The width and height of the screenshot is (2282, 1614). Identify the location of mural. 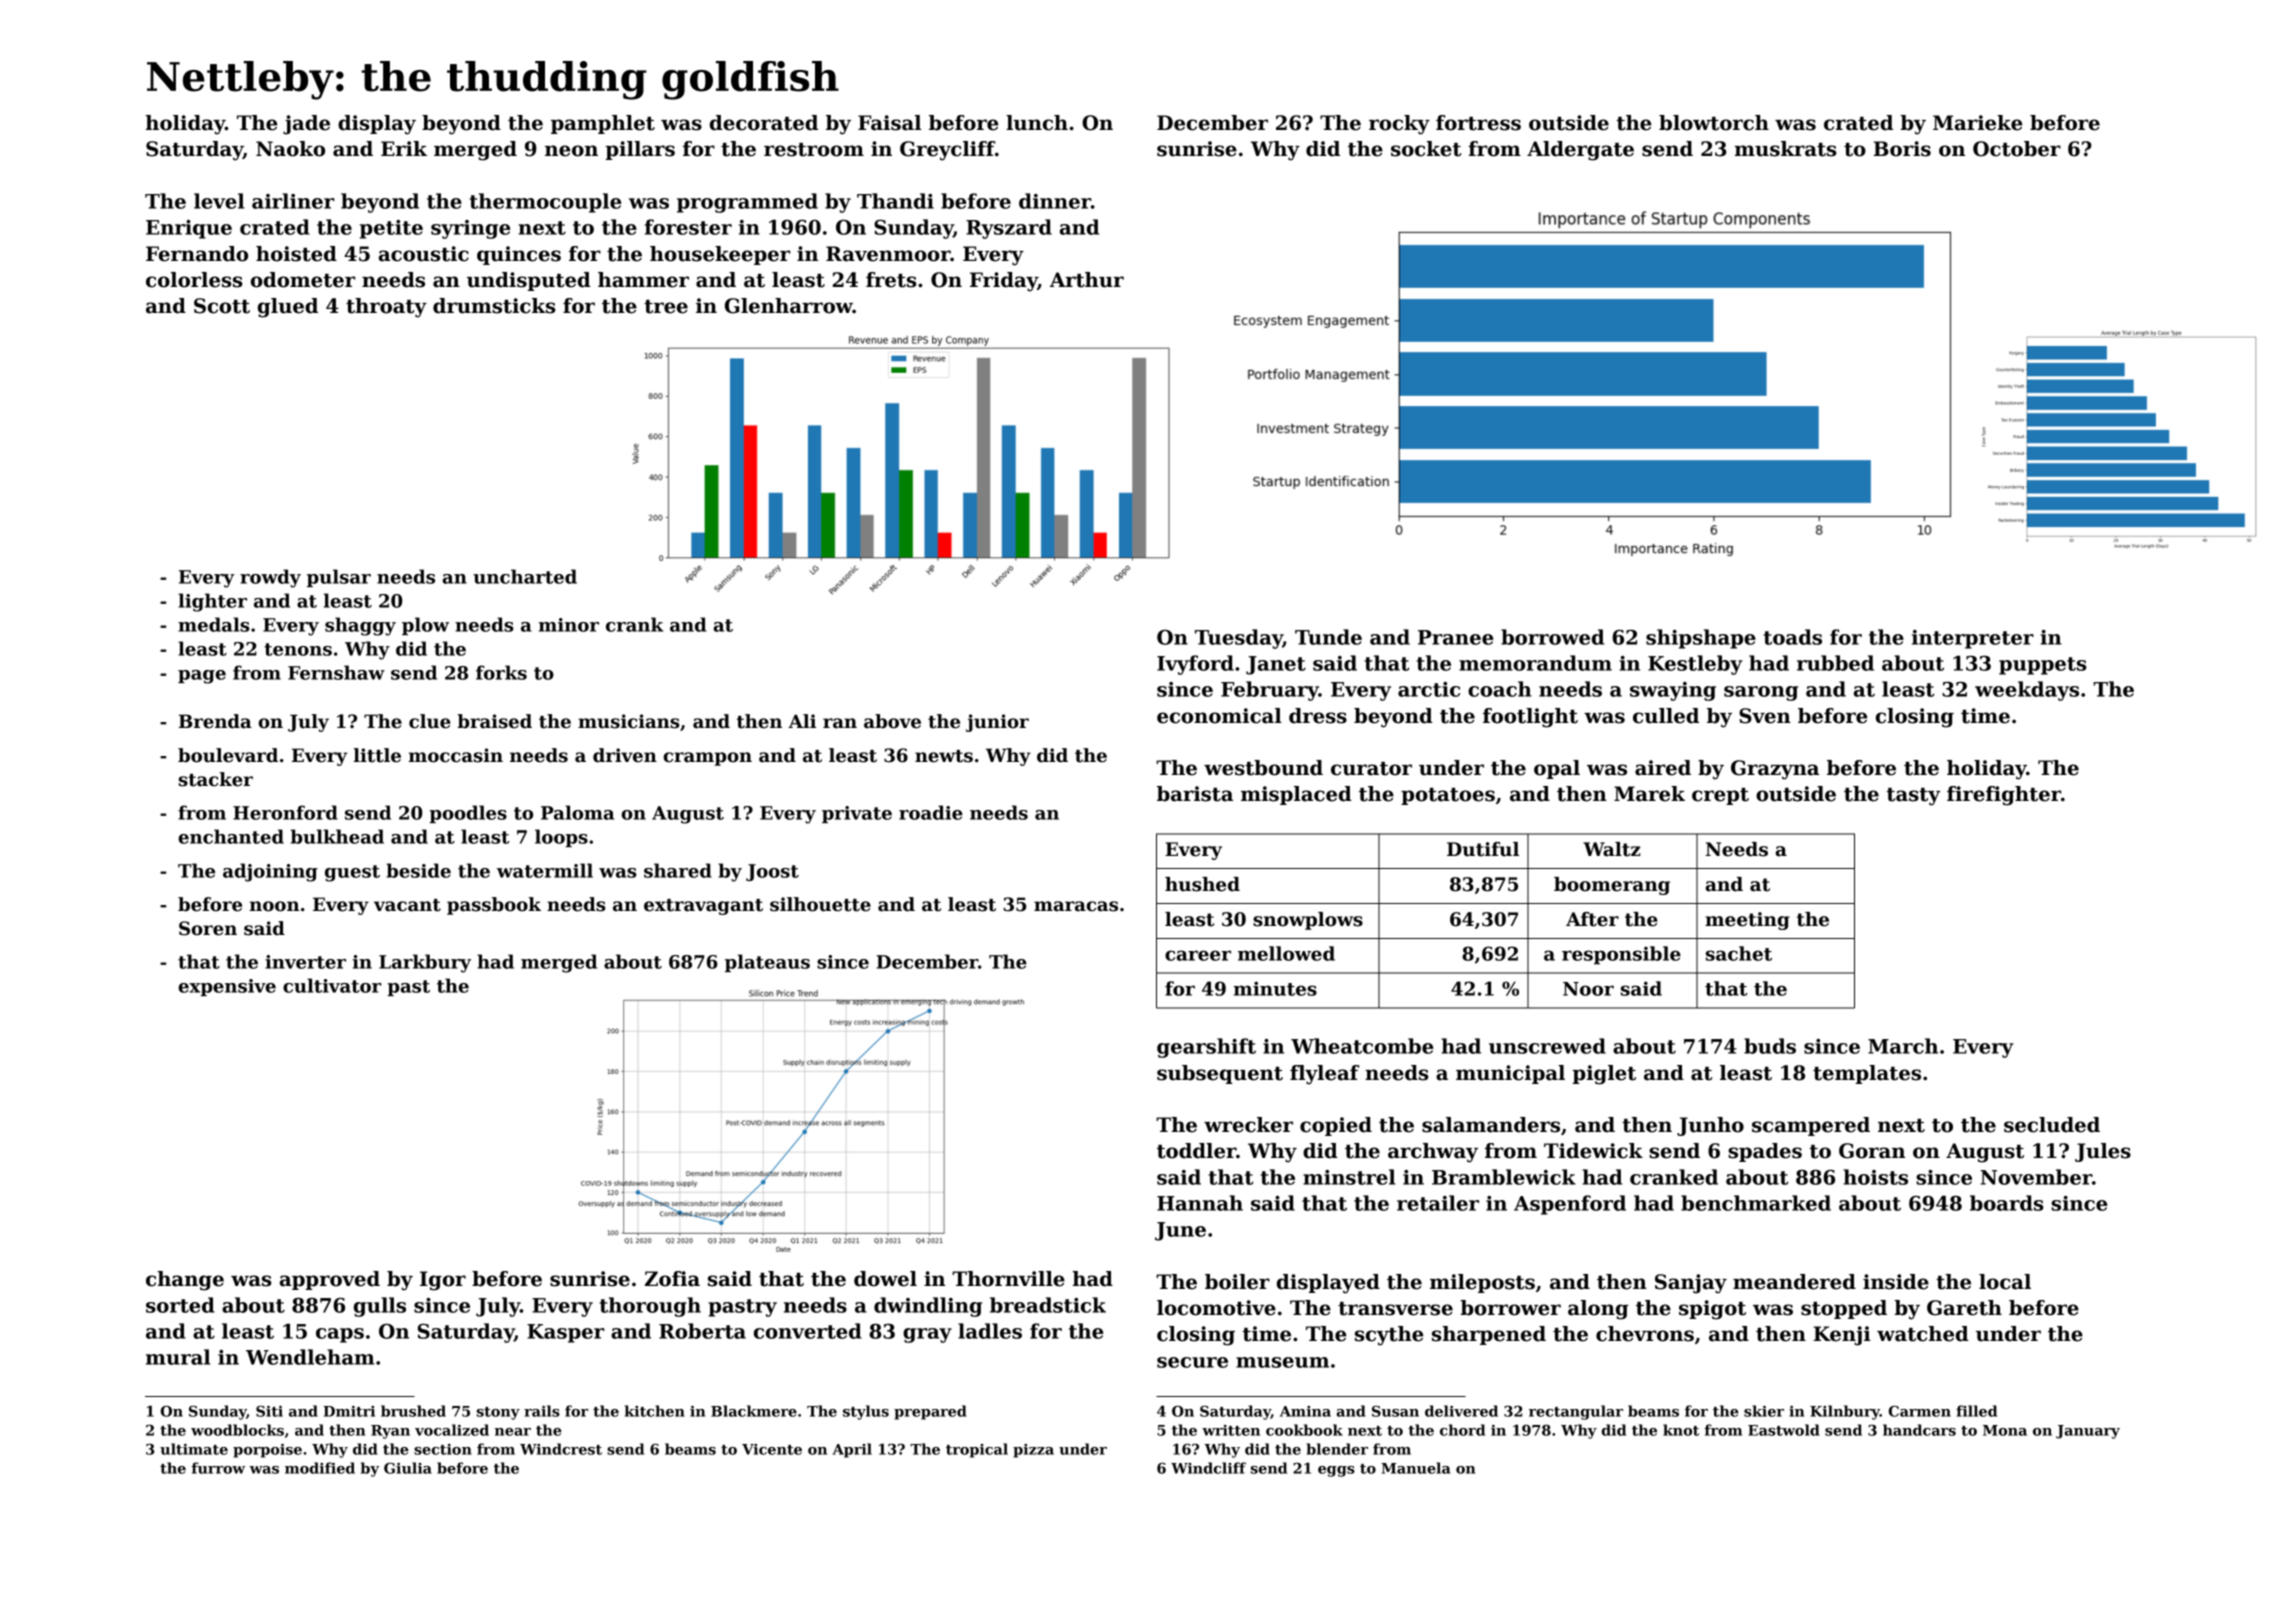
(178, 1357).
